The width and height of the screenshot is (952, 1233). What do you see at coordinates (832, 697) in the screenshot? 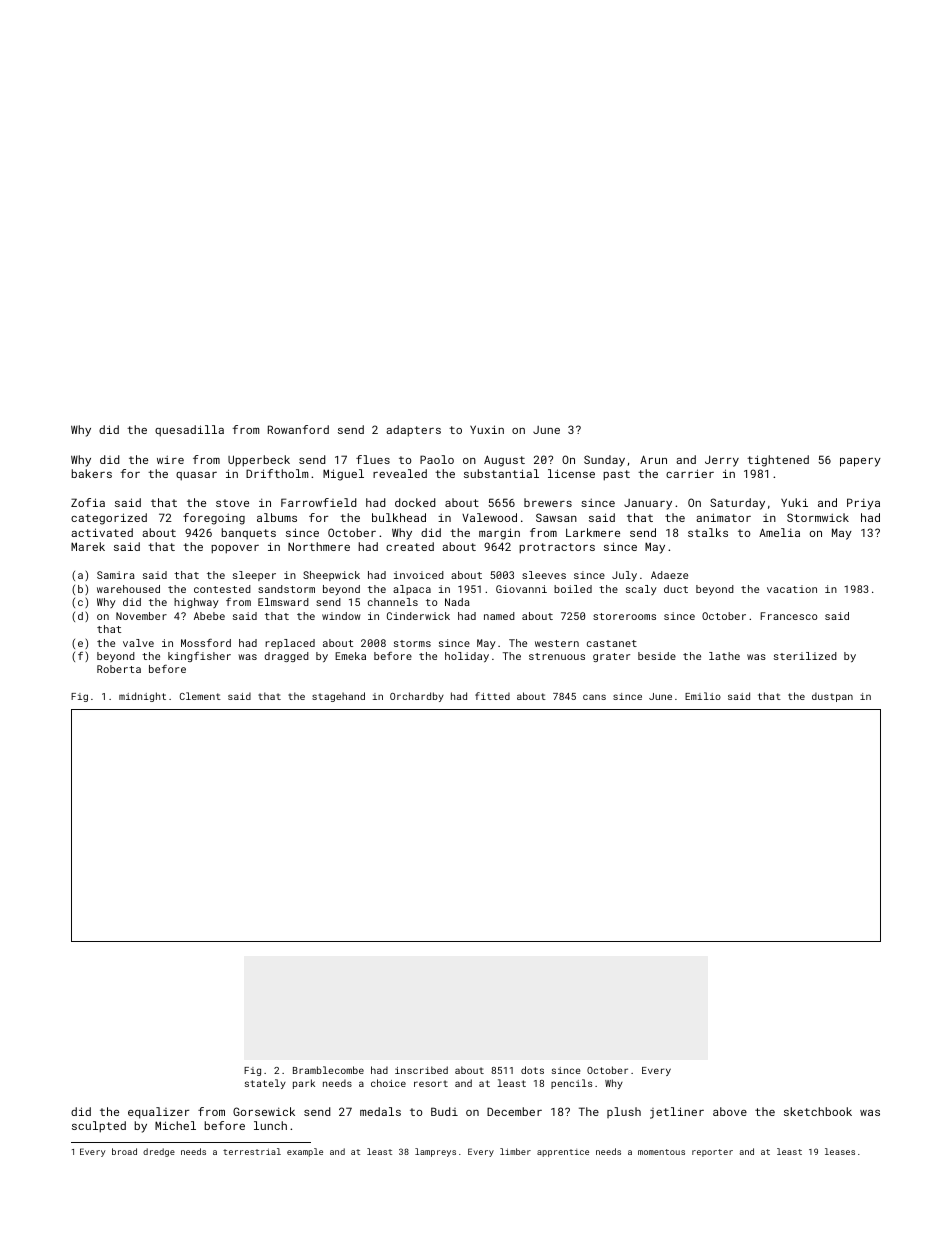
I see `dustpan` at bounding box center [832, 697].
